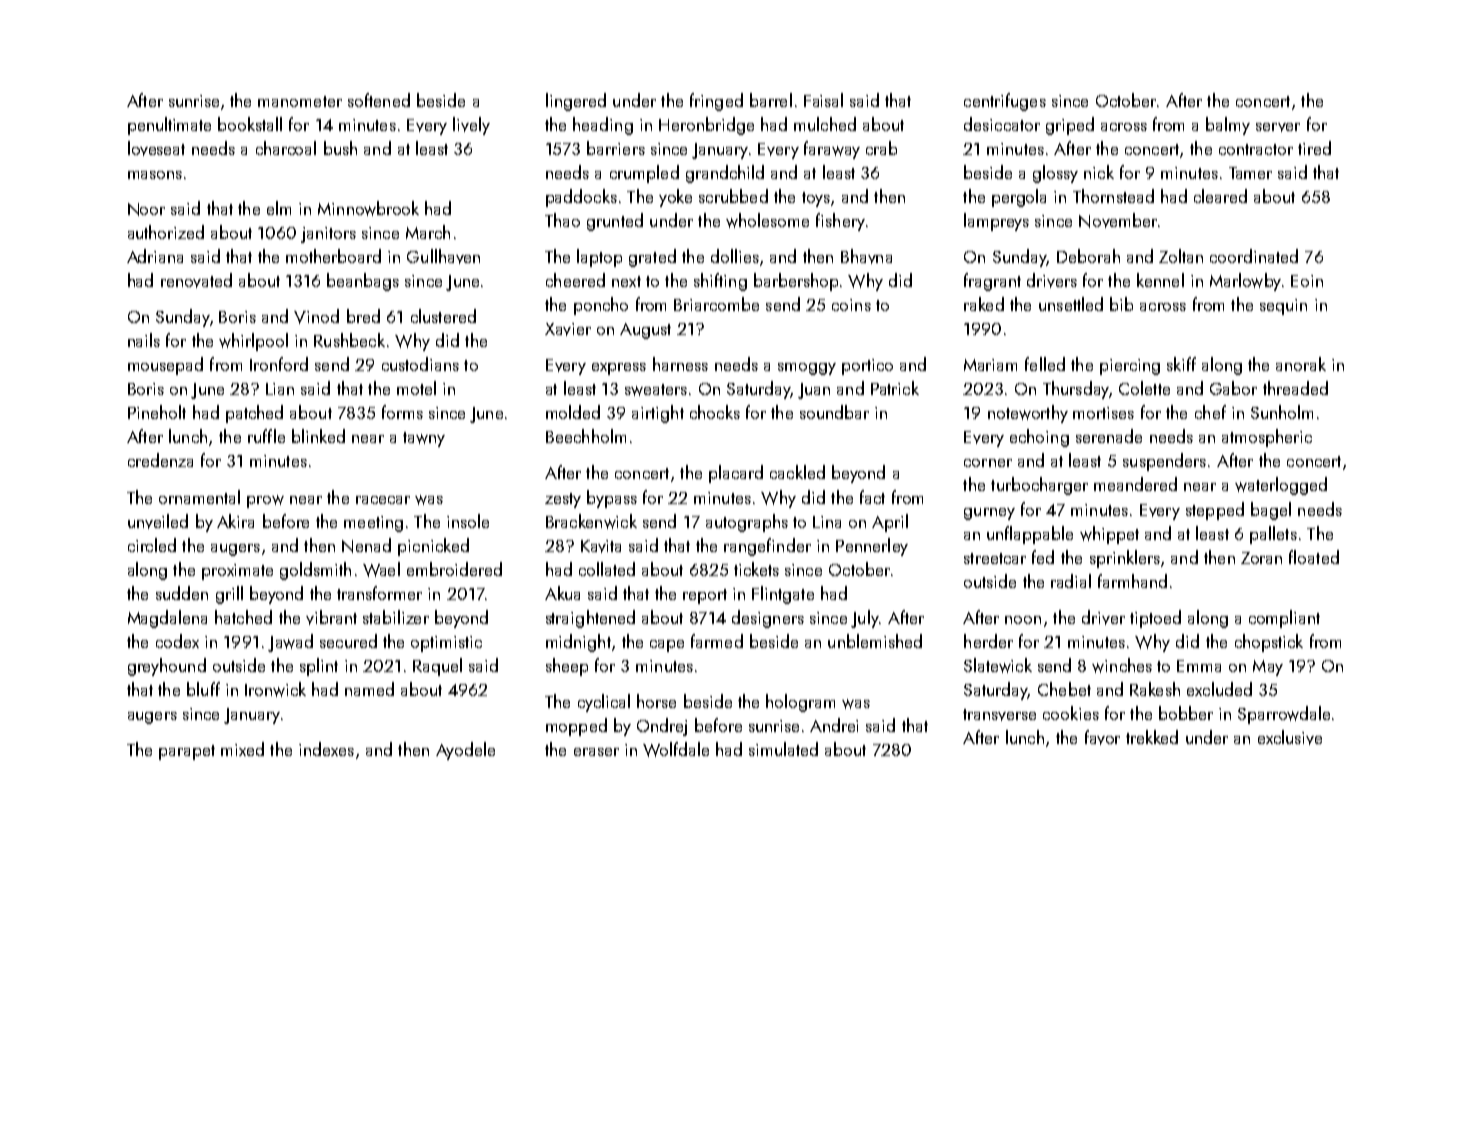  I want to click on Pineholt, so click(157, 412).
